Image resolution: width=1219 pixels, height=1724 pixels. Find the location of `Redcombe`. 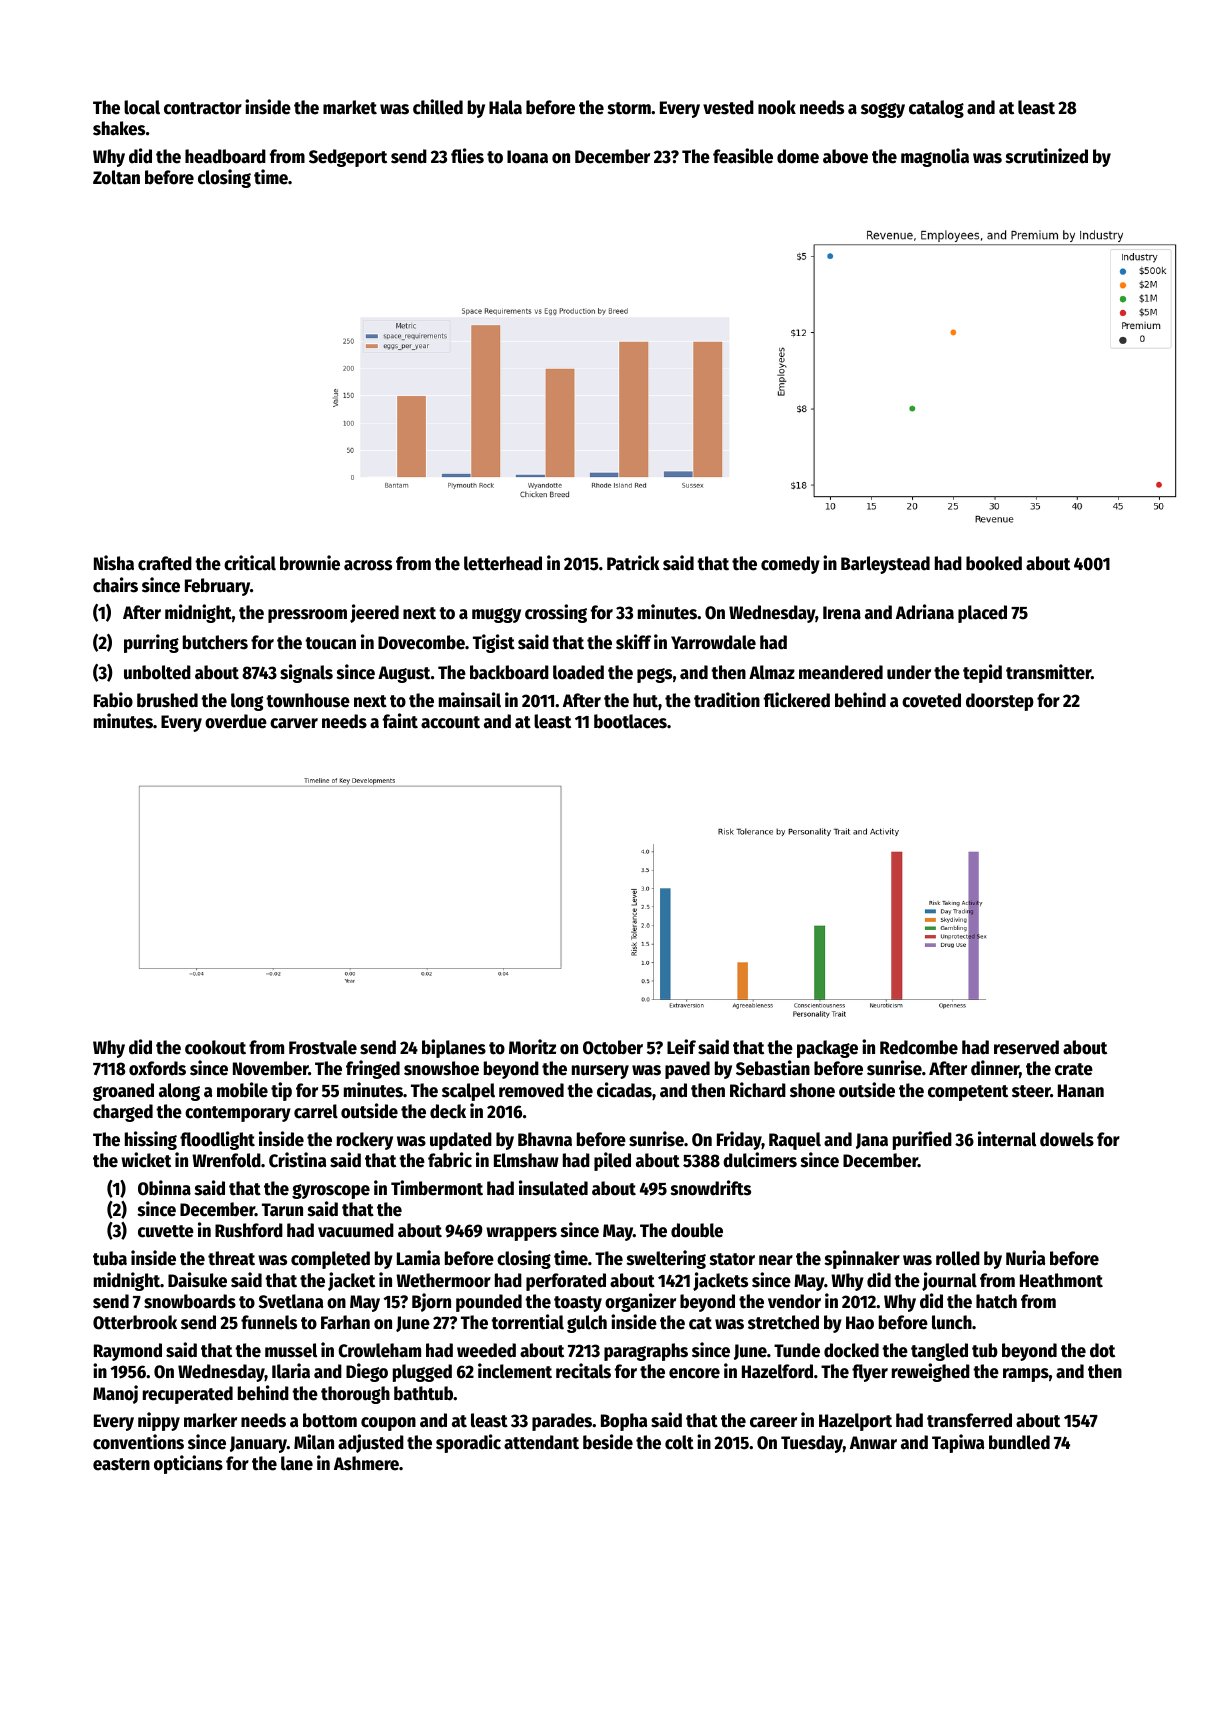

Redcombe is located at coordinates (919, 1047).
